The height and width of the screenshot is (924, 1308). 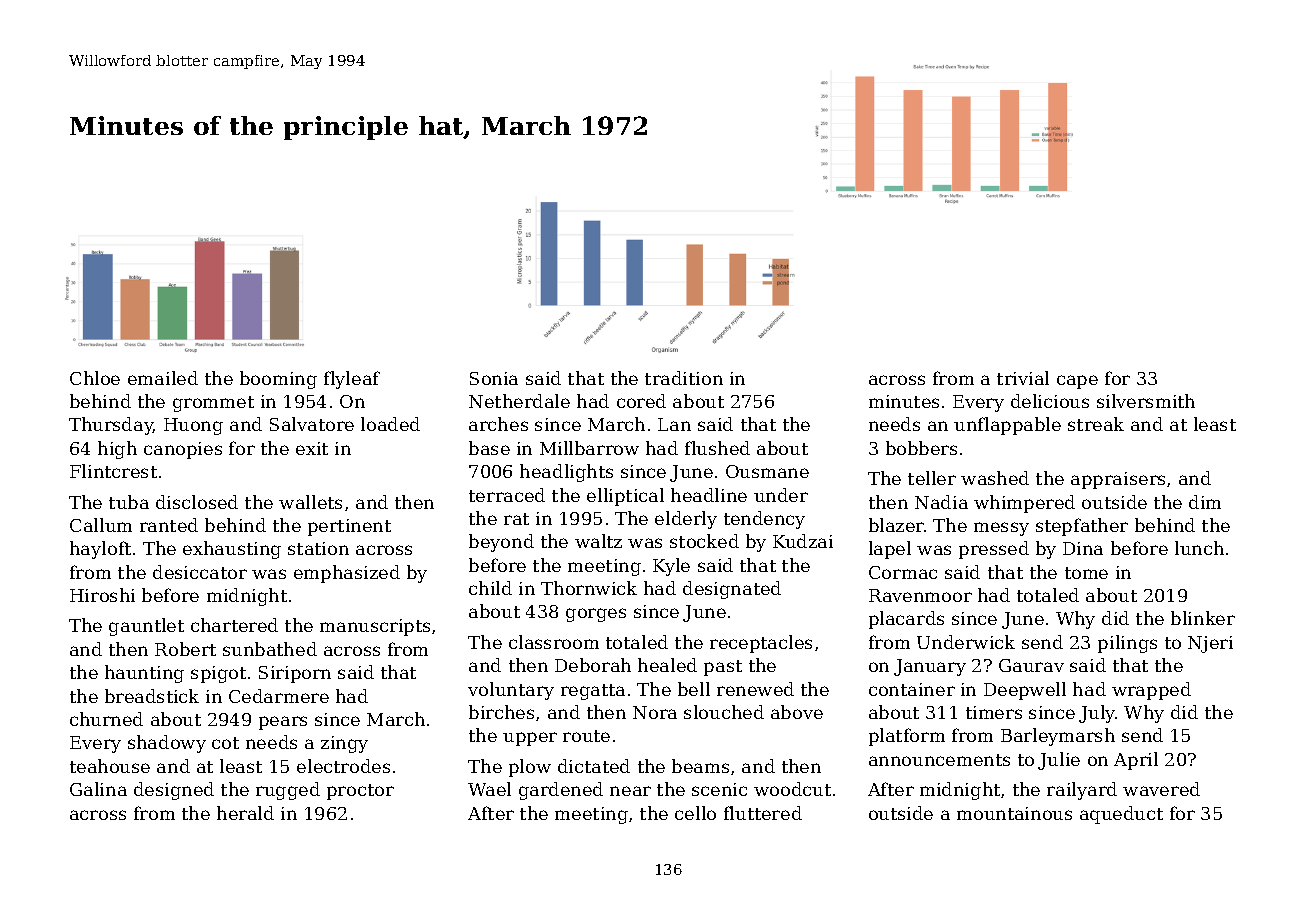 What do you see at coordinates (1050, 401) in the screenshot?
I see `delicious` at bounding box center [1050, 401].
